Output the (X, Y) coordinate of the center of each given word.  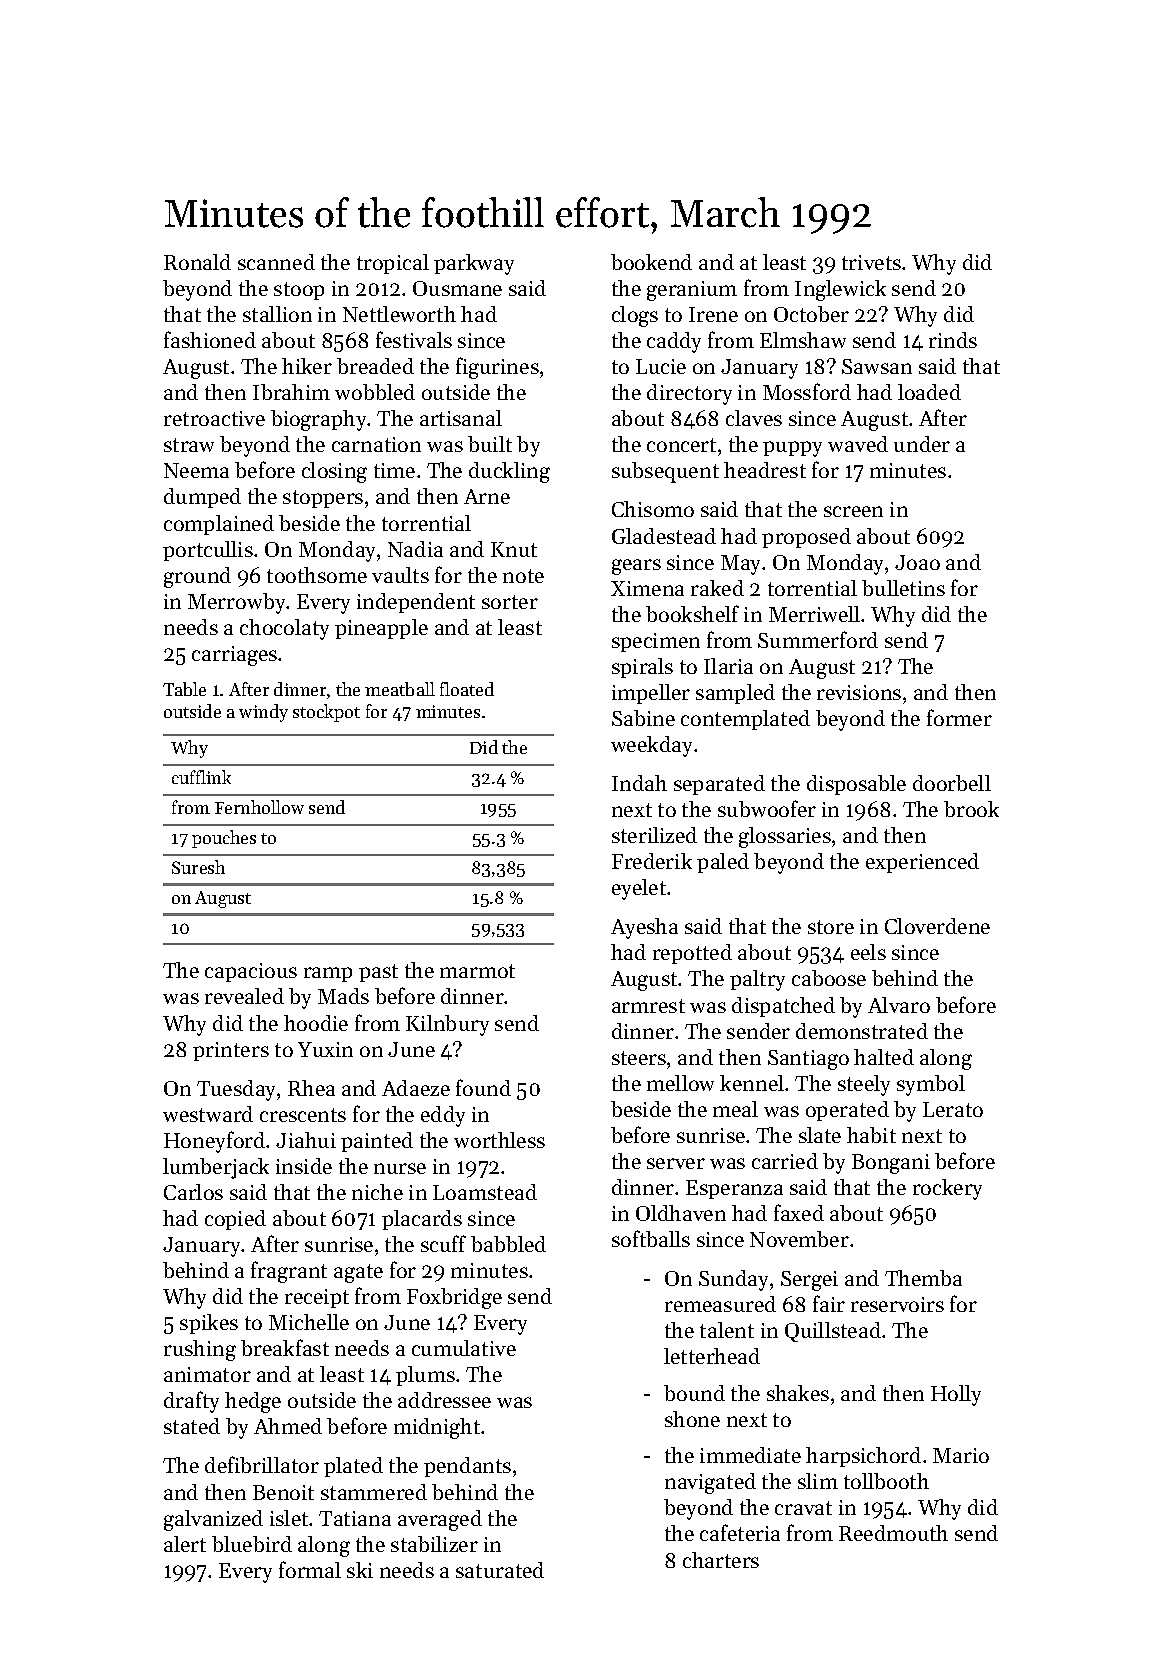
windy (263, 713)
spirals (642, 668)
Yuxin (325, 1049)
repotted (692, 954)
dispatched (783, 1007)
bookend (651, 262)
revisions (859, 692)
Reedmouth (893, 1533)
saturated (500, 1570)
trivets (871, 262)
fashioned (210, 339)
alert (185, 1544)
